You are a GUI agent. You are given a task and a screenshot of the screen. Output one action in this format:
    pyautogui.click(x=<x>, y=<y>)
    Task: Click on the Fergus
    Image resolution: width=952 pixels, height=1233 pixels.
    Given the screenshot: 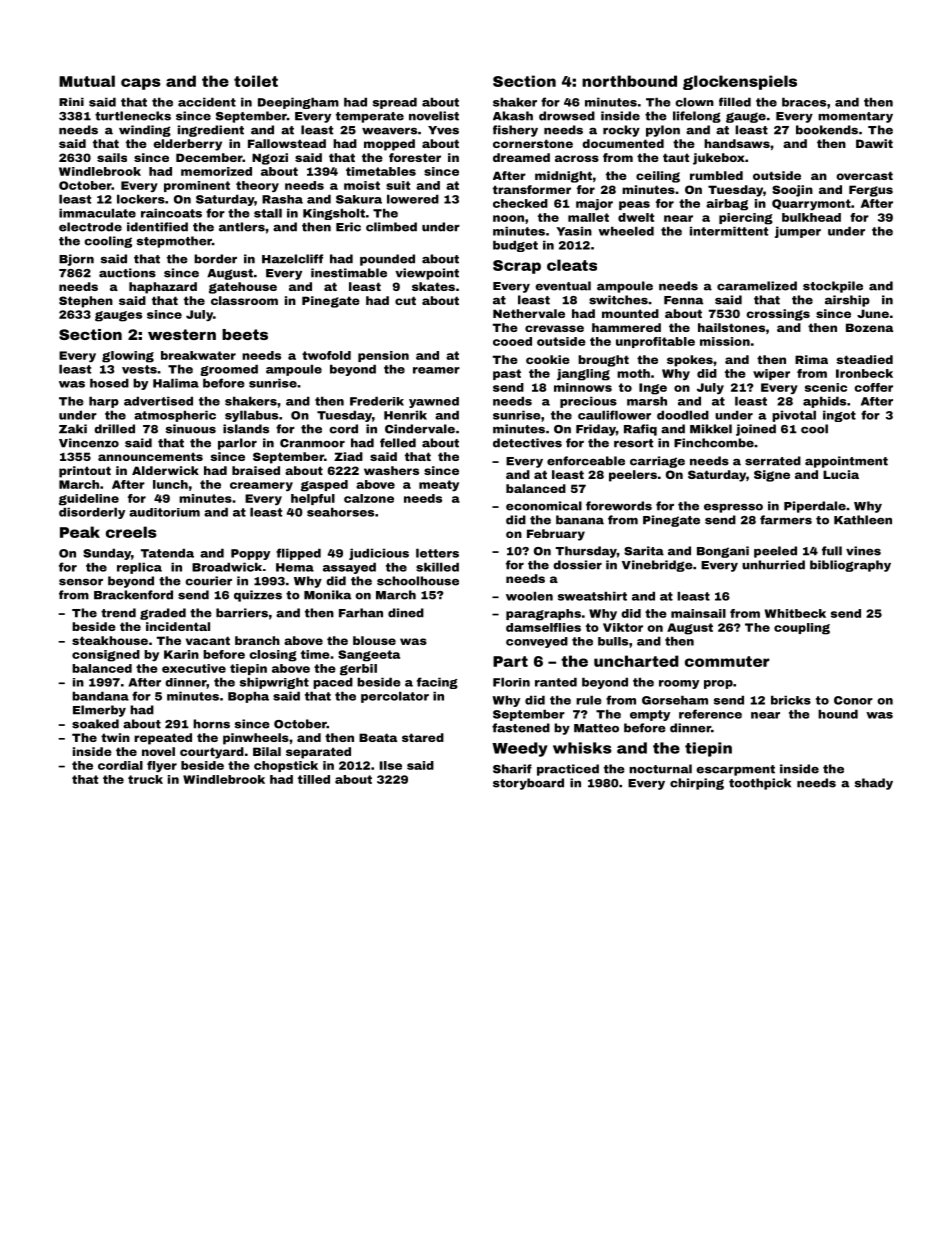 What is the action you would take?
    pyautogui.click(x=871, y=191)
